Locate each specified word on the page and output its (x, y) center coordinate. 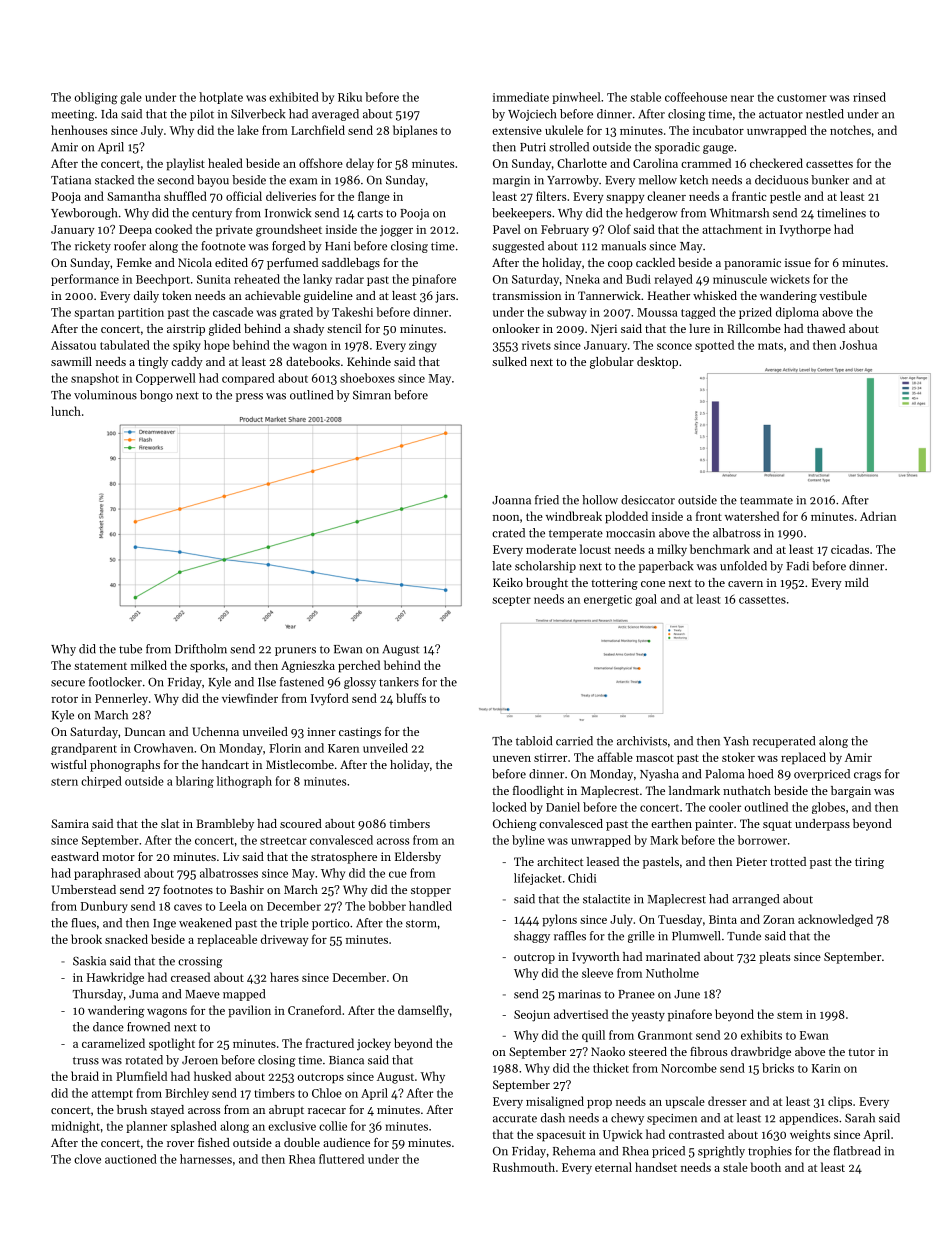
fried (547, 500)
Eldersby (418, 858)
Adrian (878, 516)
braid (85, 1076)
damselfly (423, 1011)
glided (225, 330)
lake (248, 130)
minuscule (740, 279)
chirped (101, 782)
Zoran (779, 919)
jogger (396, 231)
